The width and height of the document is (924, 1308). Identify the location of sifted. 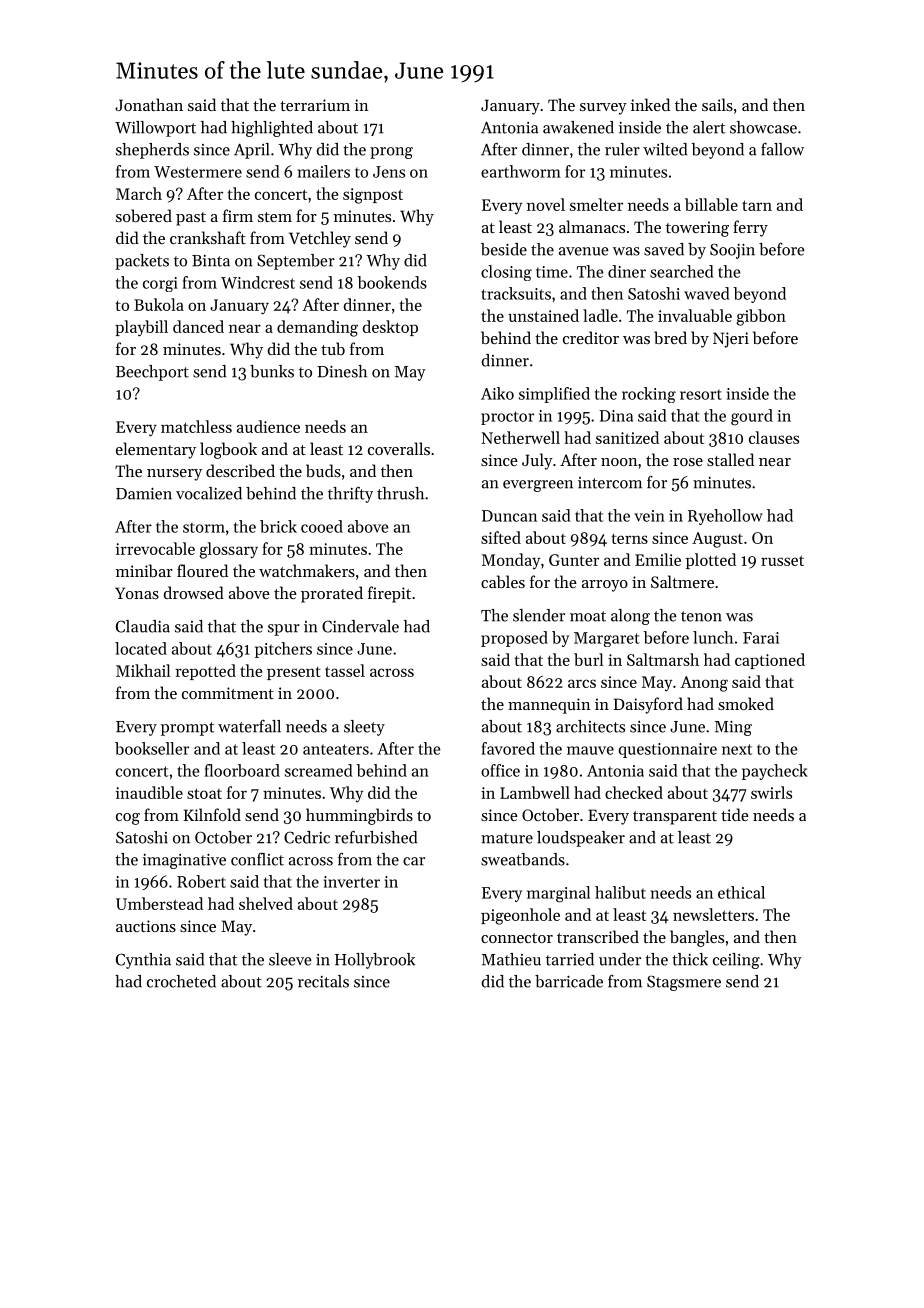
(501, 537).
